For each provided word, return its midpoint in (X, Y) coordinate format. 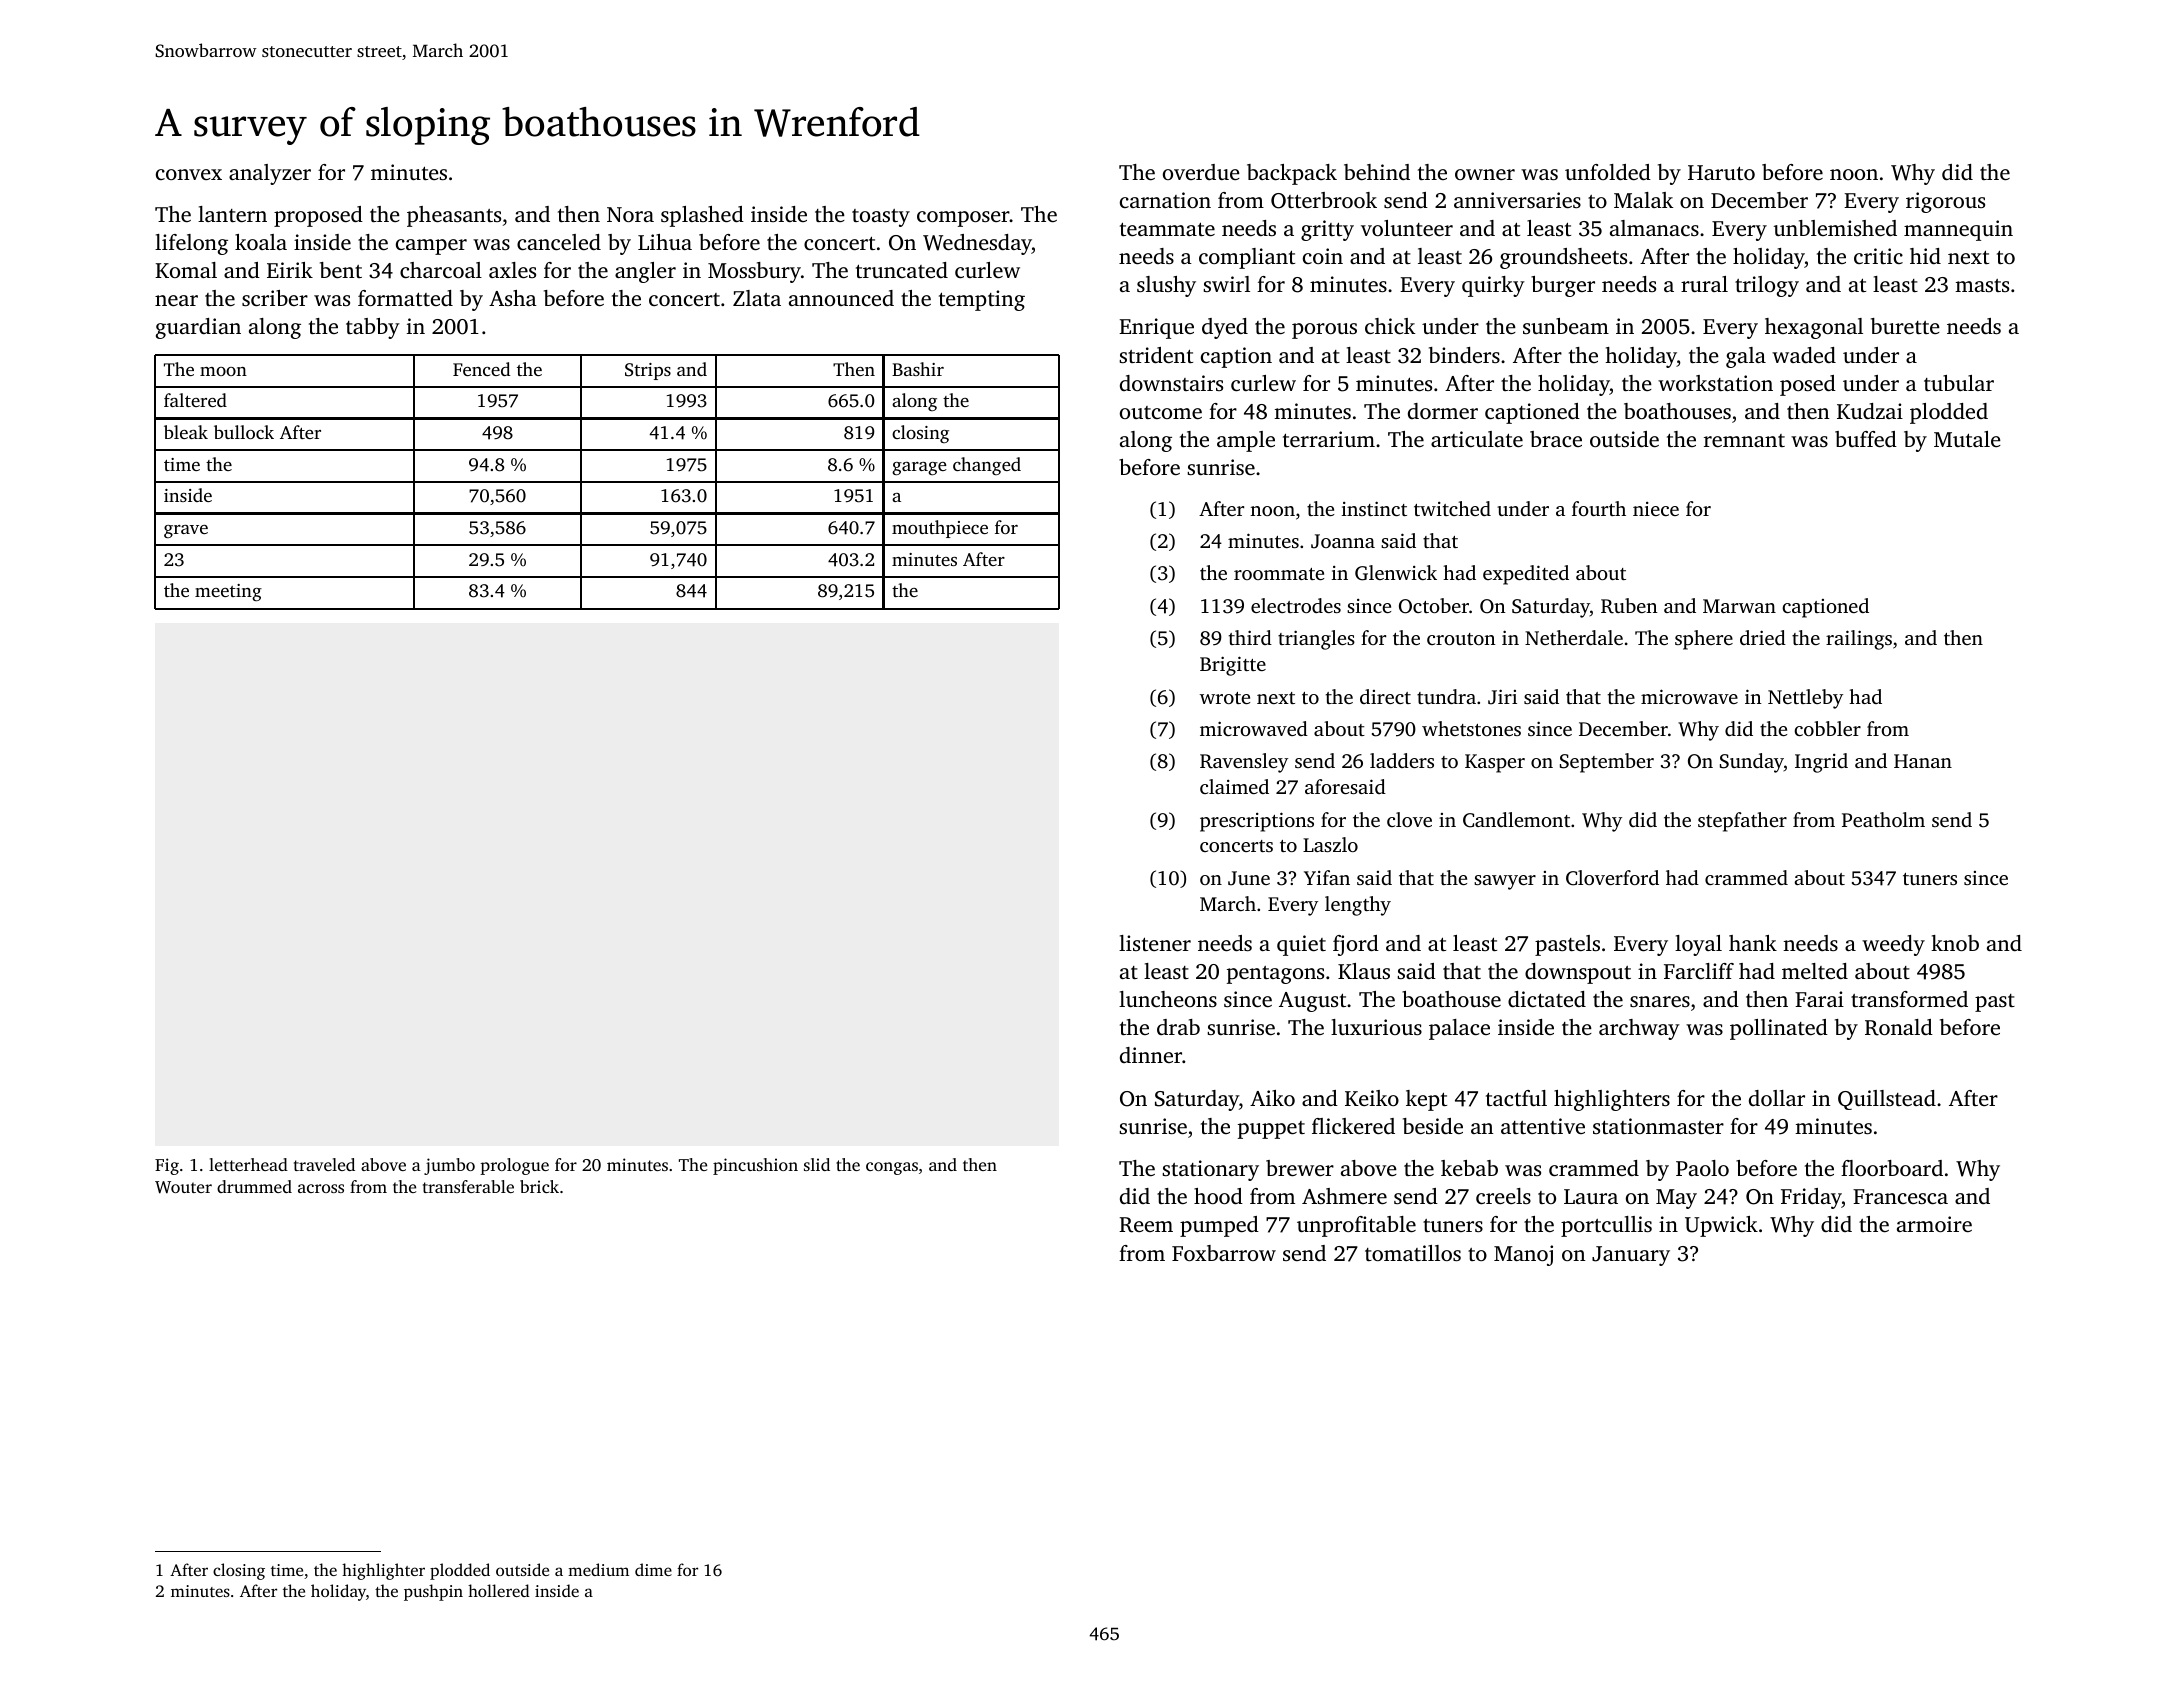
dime (653, 1569)
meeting (228, 592)
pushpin (433, 1592)
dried (1763, 637)
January (1631, 1256)
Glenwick (1396, 573)
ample (1246, 441)
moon (223, 371)
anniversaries (1517, 200)
